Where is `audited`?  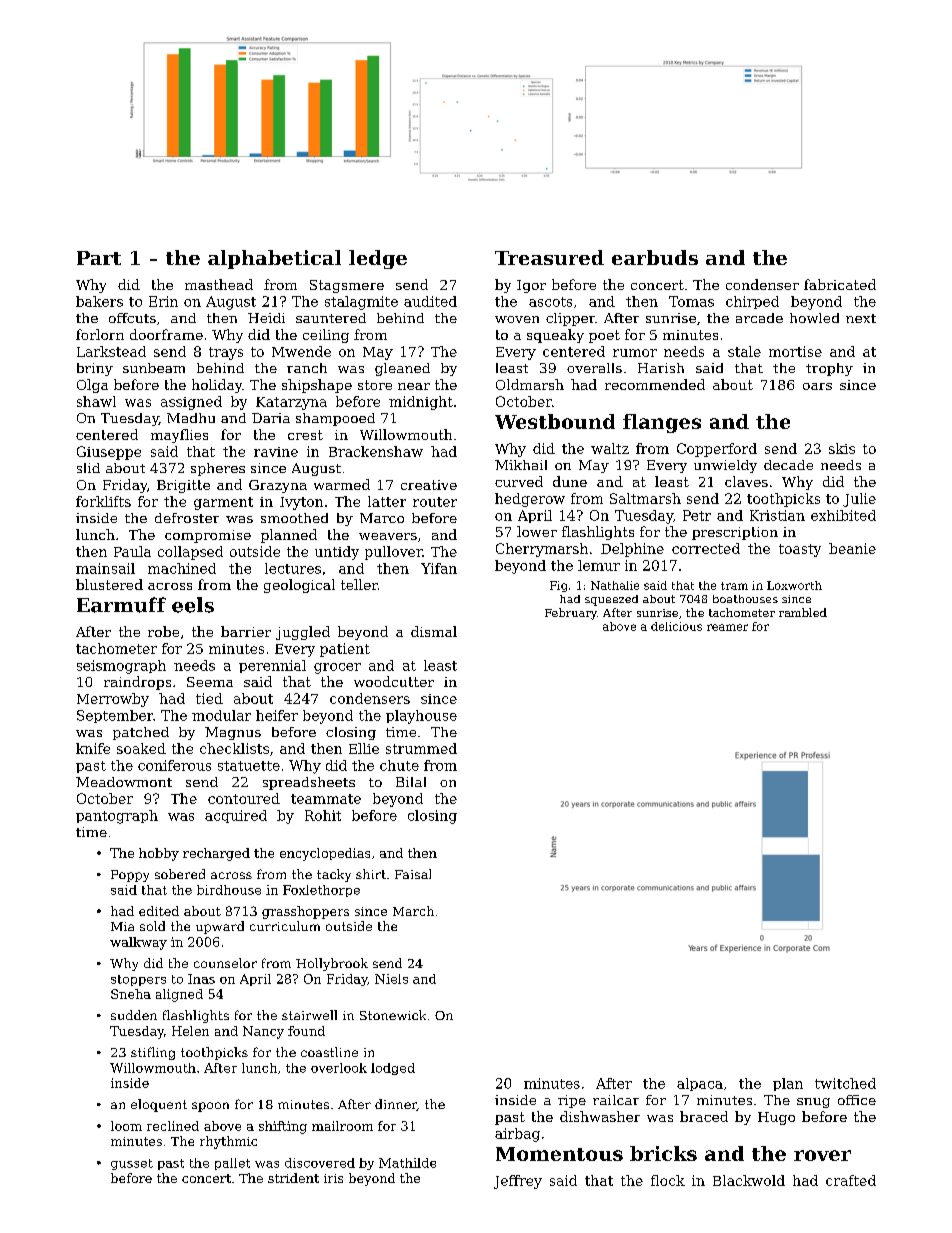
audited is located at coordinates (430, 301).
